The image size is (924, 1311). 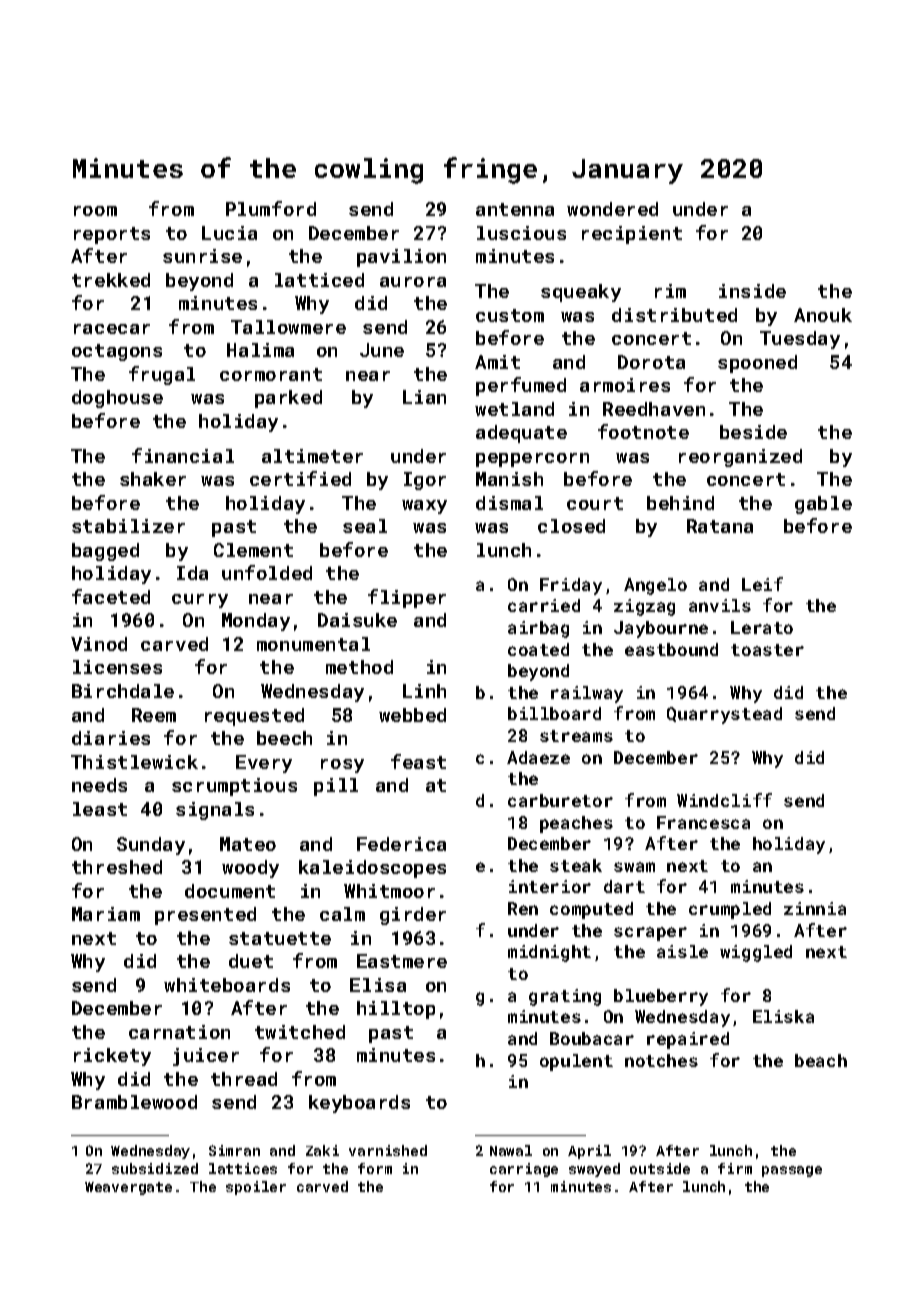 I want to click on Simran, so click(x=234, y=1150).
